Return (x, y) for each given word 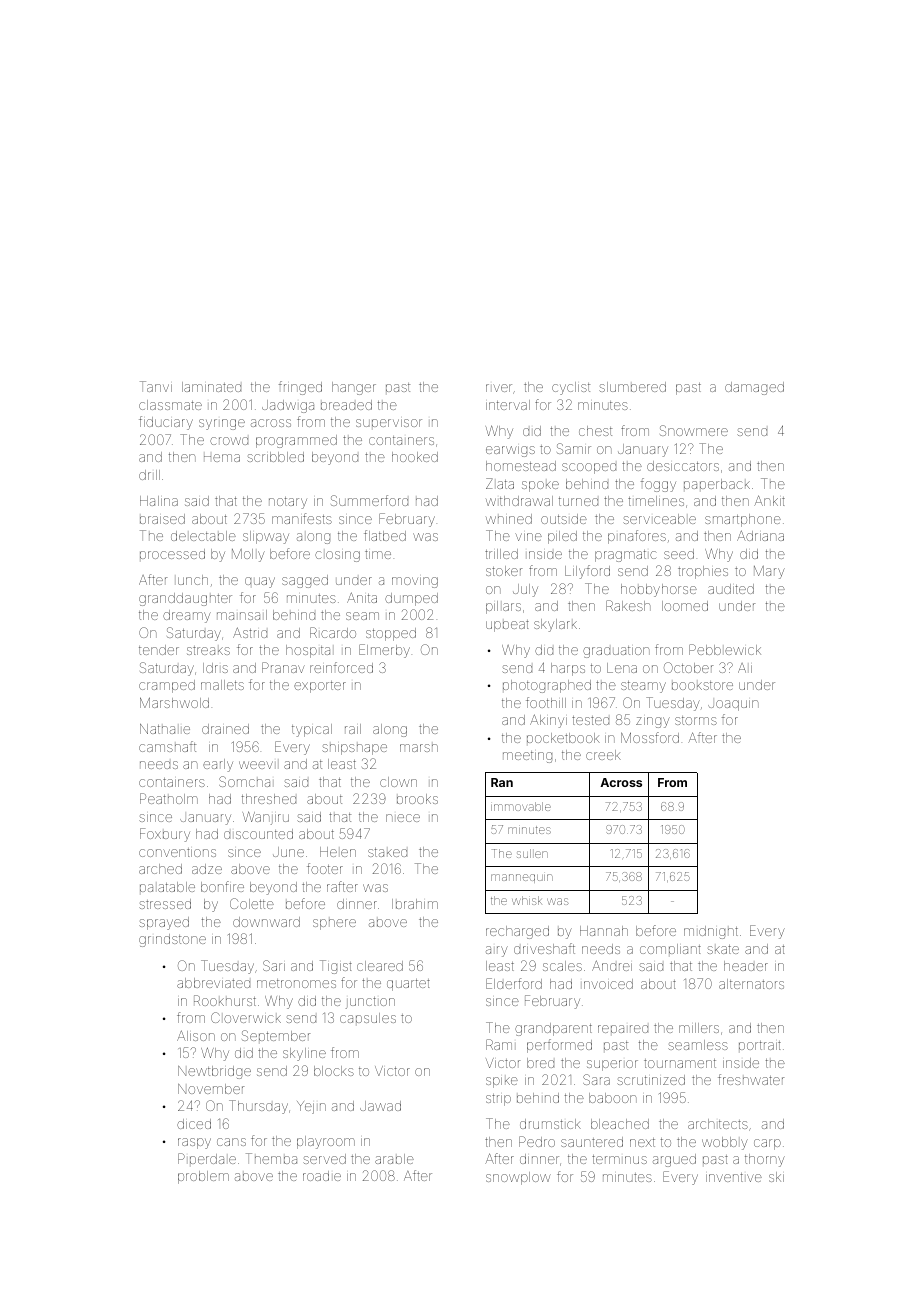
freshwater (751, 1079)
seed (679, 554)
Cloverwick (246, 1017)
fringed (300, 388)
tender (159, 650)
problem (203, 1177)
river (499, 388)
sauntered (592, 1142)
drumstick (550, 1124)
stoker (504, 571)
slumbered (632, 387)
